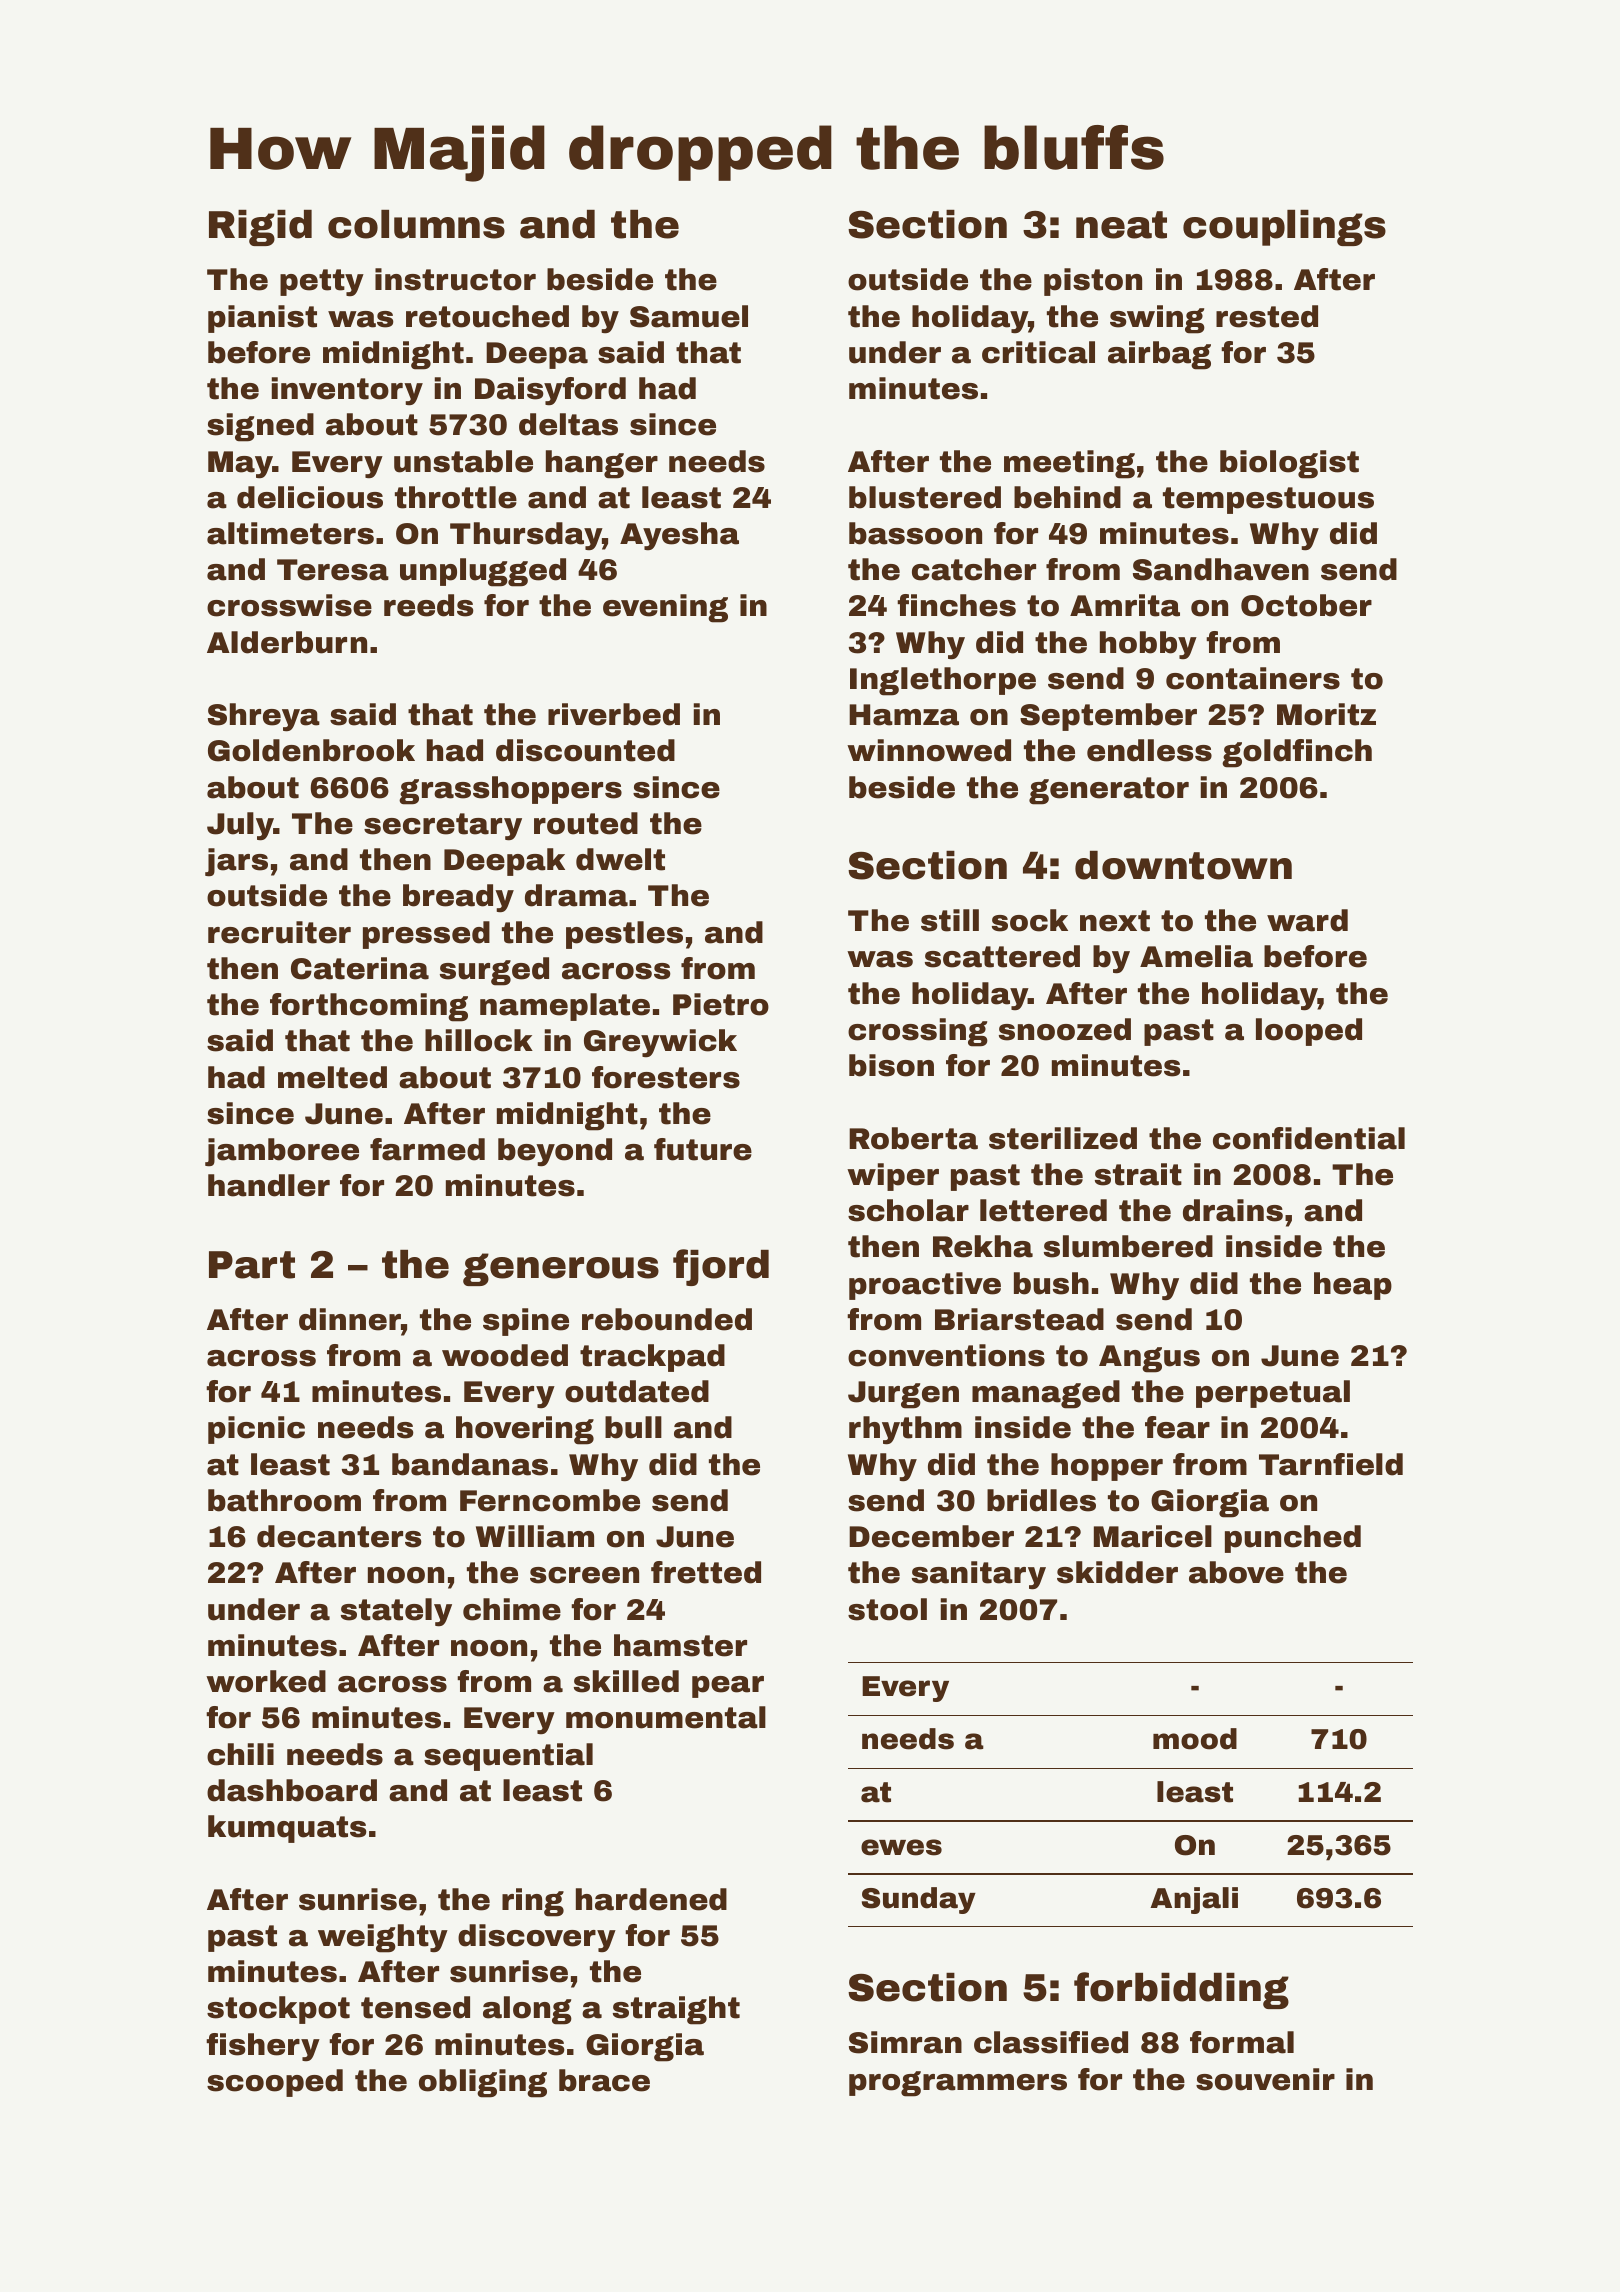  I want to click on punched, so click(1293, 1539).
